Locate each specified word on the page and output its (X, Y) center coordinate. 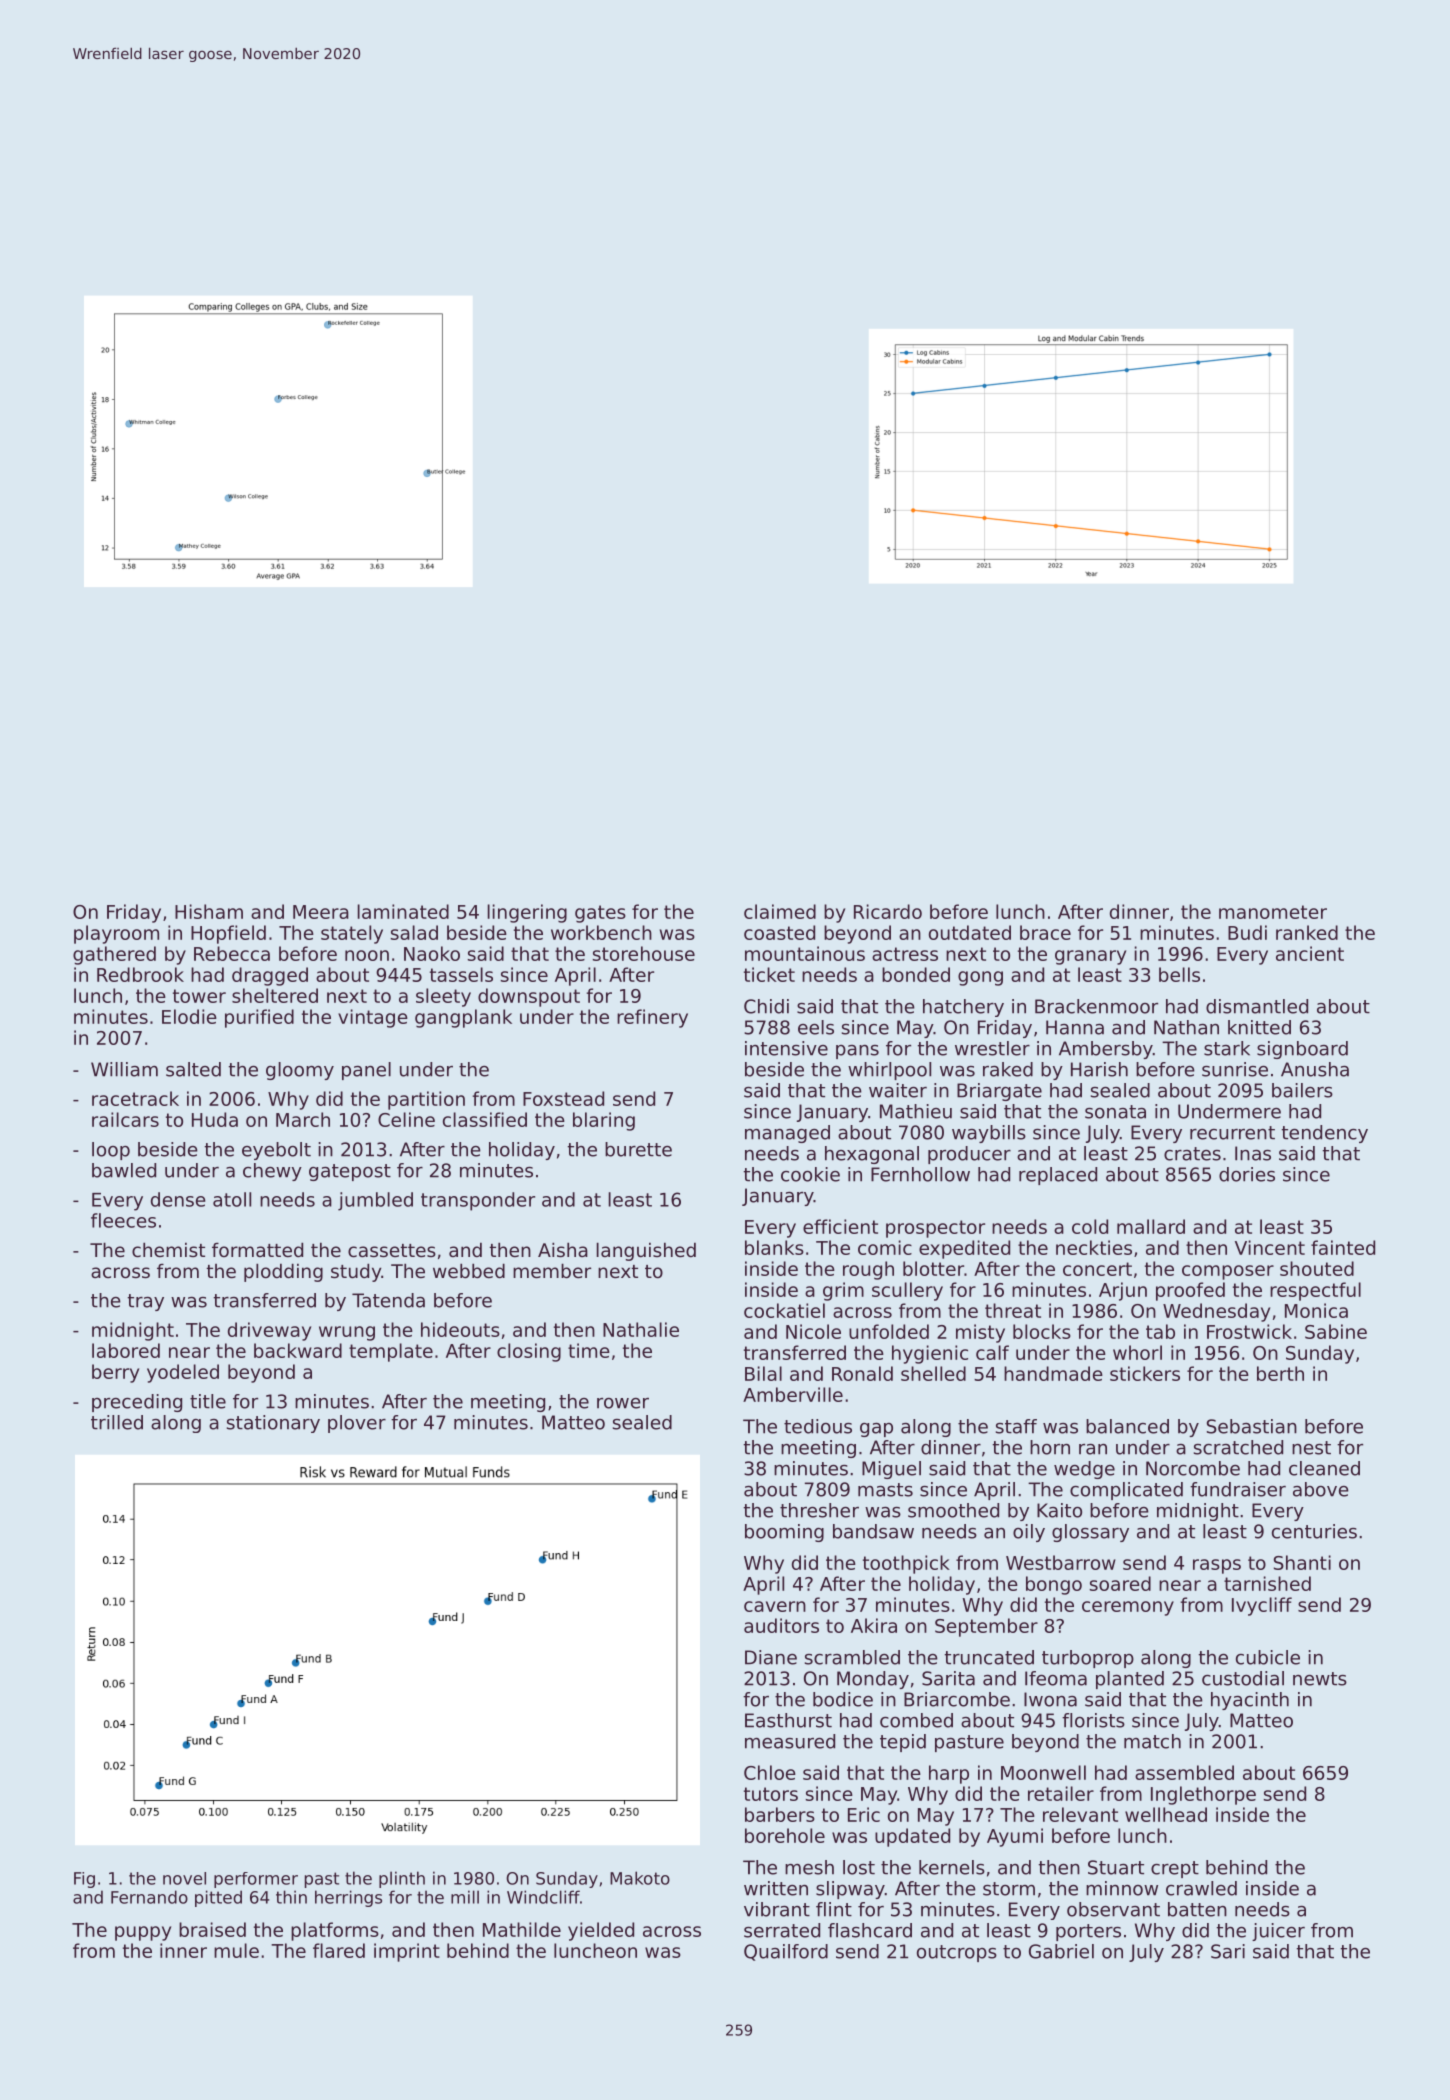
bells (1179, 974)
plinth (402, 1879)
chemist (168, 1250)
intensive (786, 1048)
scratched (1238, 1447)
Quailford (786, 1952)
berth (1280, 1373)
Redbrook (140, 974)
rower (623, 1403)
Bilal (763, 1373)
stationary (273, 1424)
